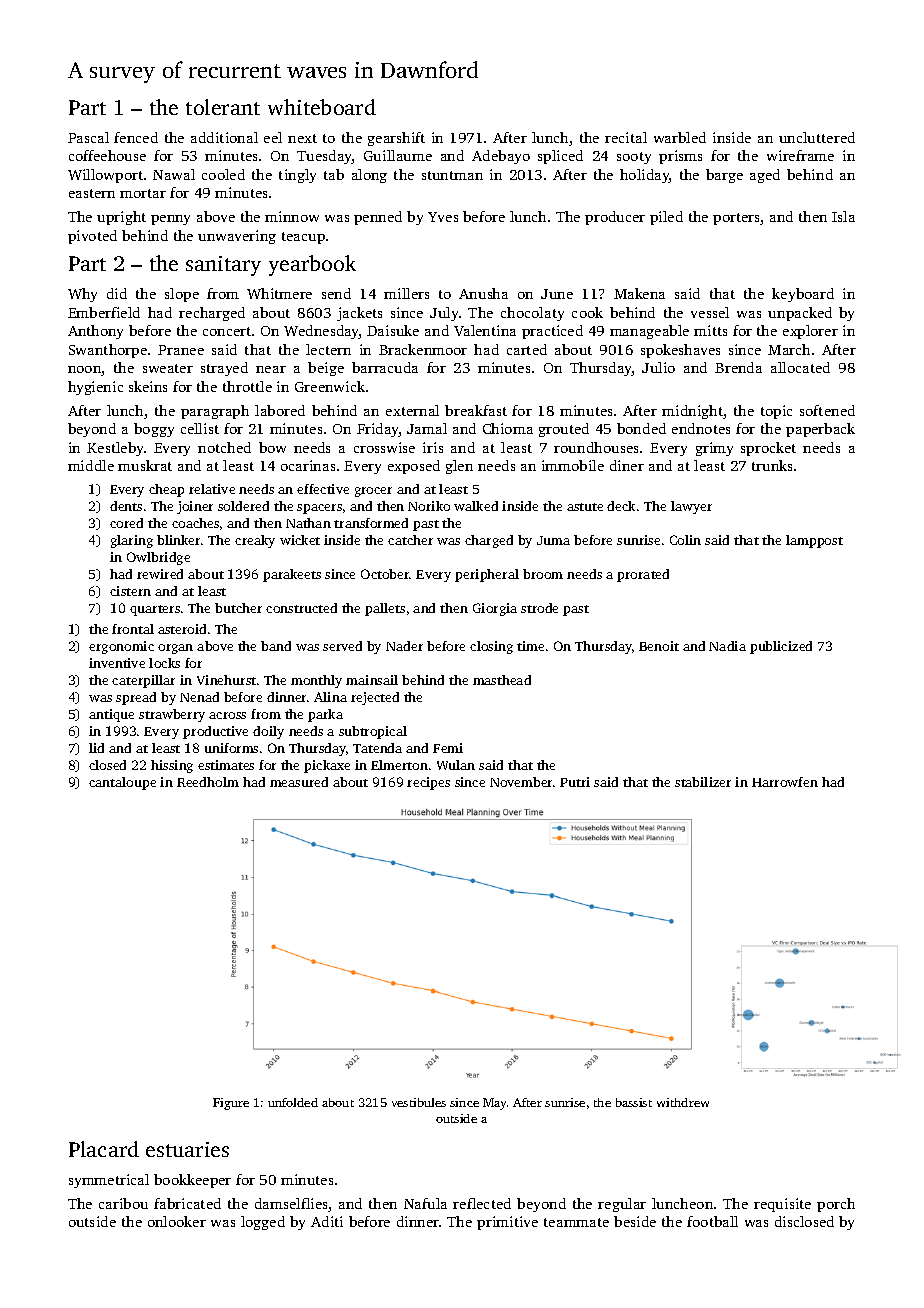 The image size is (924, 1308). I want to click on porch, so click(836, 1205).
